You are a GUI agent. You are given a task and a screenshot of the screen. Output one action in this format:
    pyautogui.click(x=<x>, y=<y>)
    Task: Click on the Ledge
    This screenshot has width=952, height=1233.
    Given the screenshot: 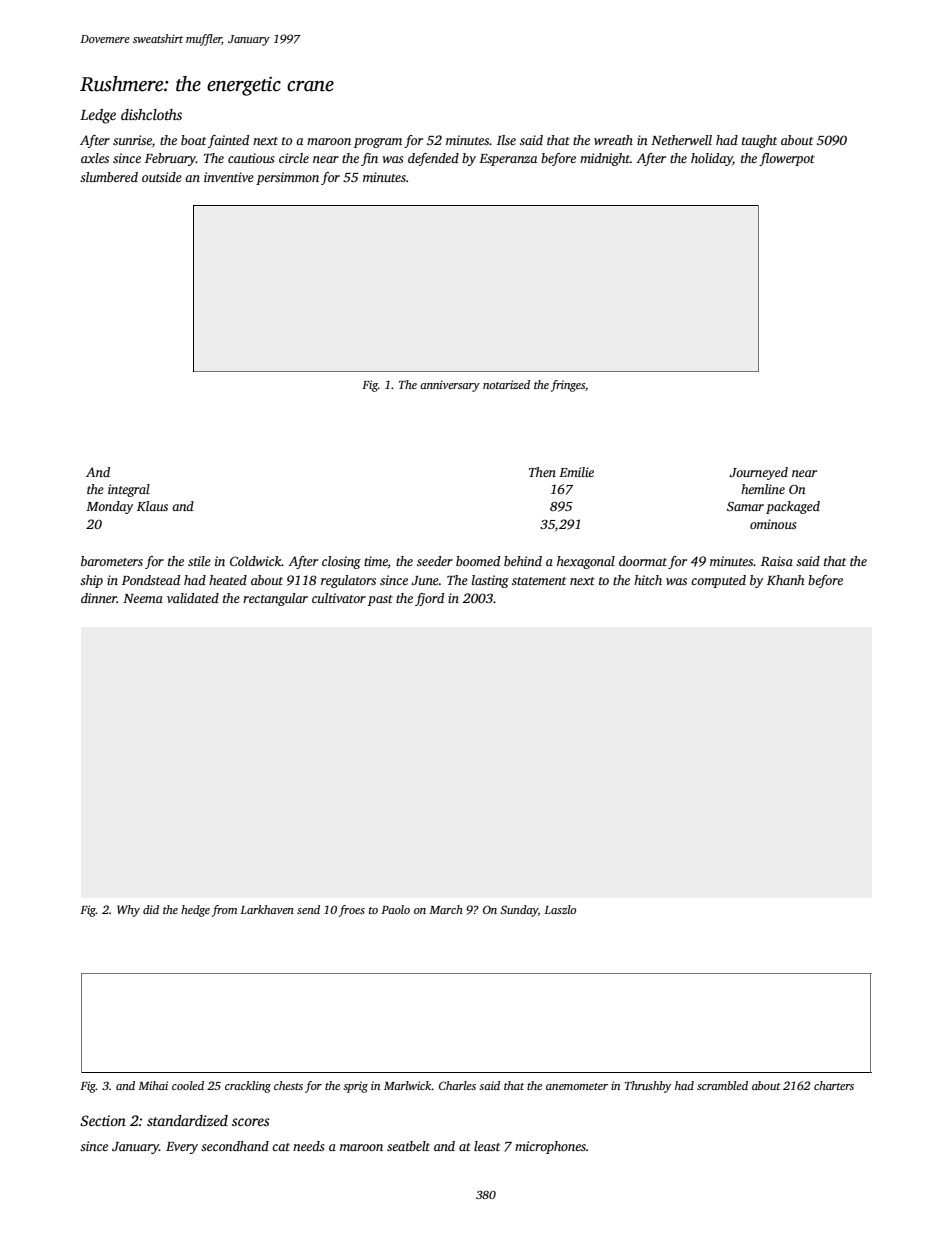 What is the action you would take?
    pyautogui.click(x=98, y=116)
